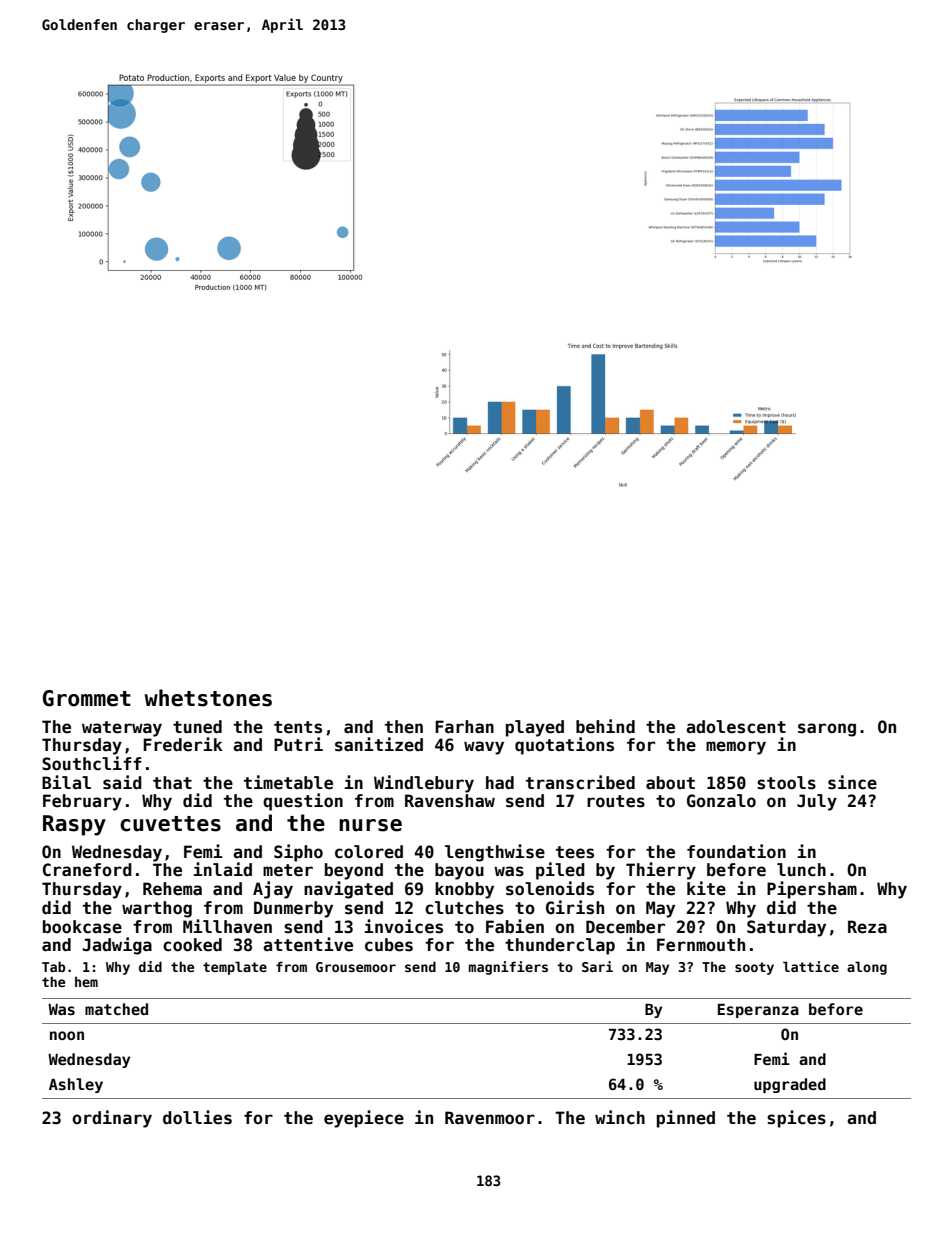 The width and height of the document is (952, 1233). What do you see at coordinates (801, 870) in the document?
I see `lunch` at bounding box center [801, 870].
